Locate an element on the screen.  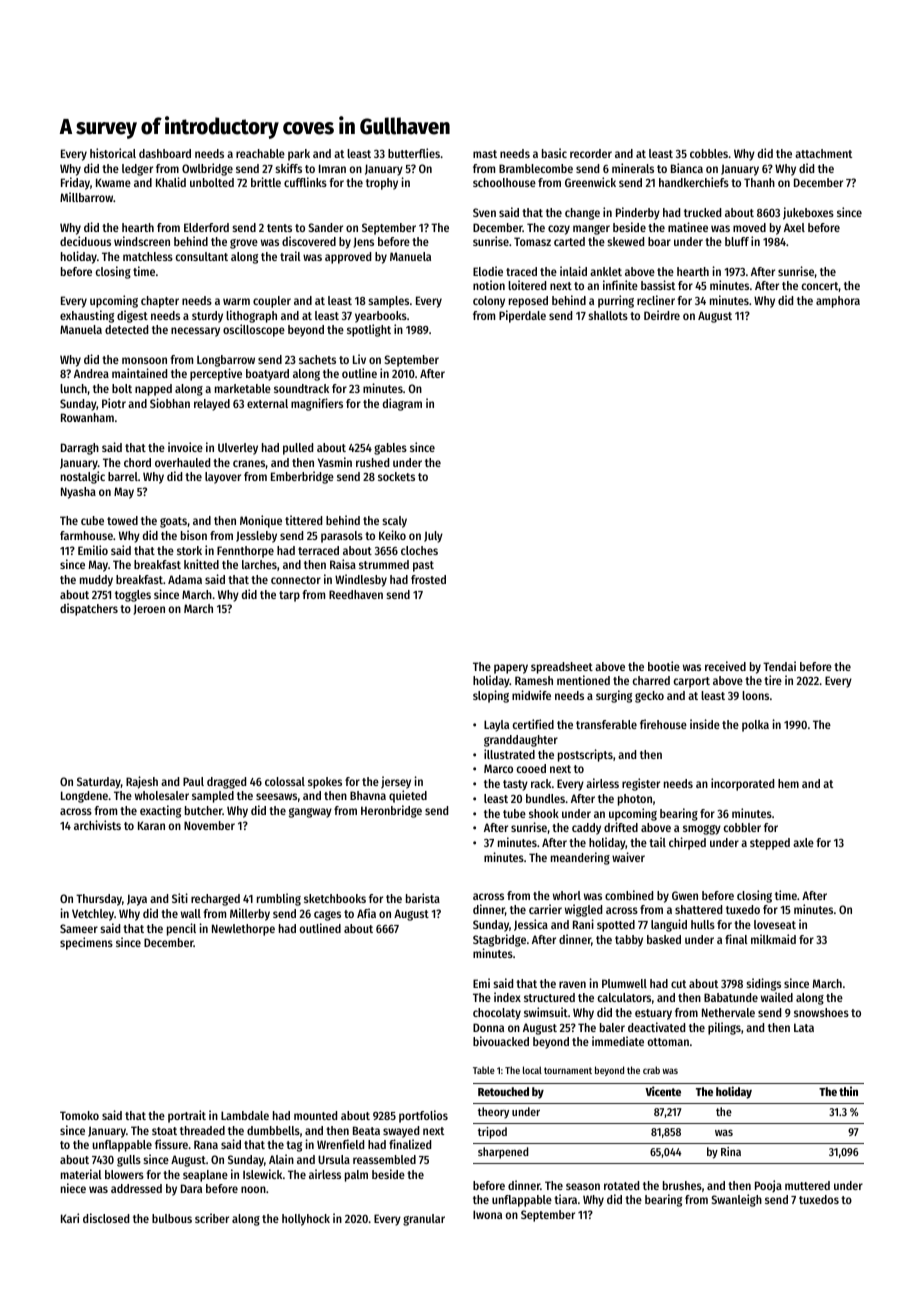
July is located at coordinates (433, 537).
